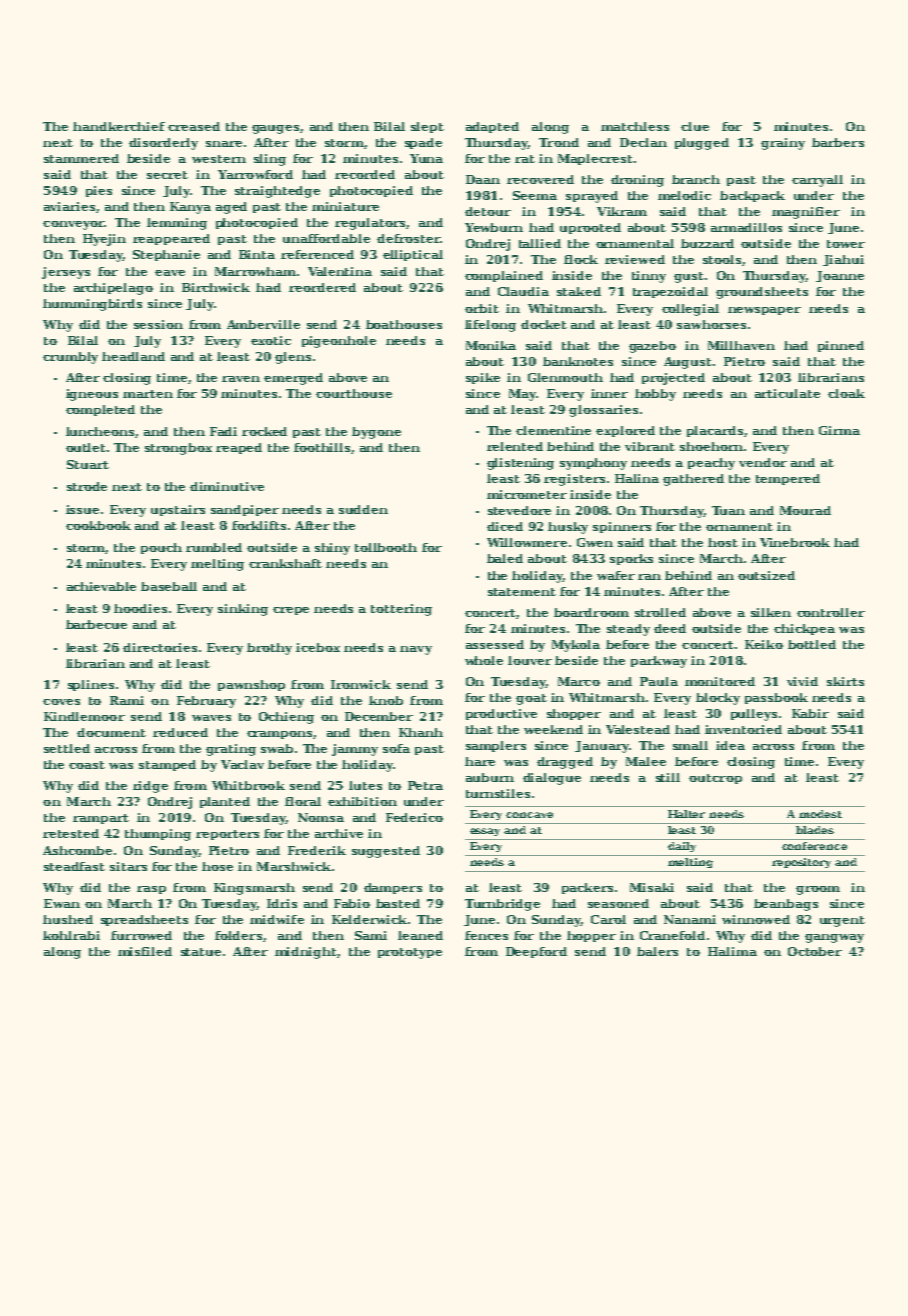 The image size is (908, 1316). I want to click on raven, so click(241, 379).
